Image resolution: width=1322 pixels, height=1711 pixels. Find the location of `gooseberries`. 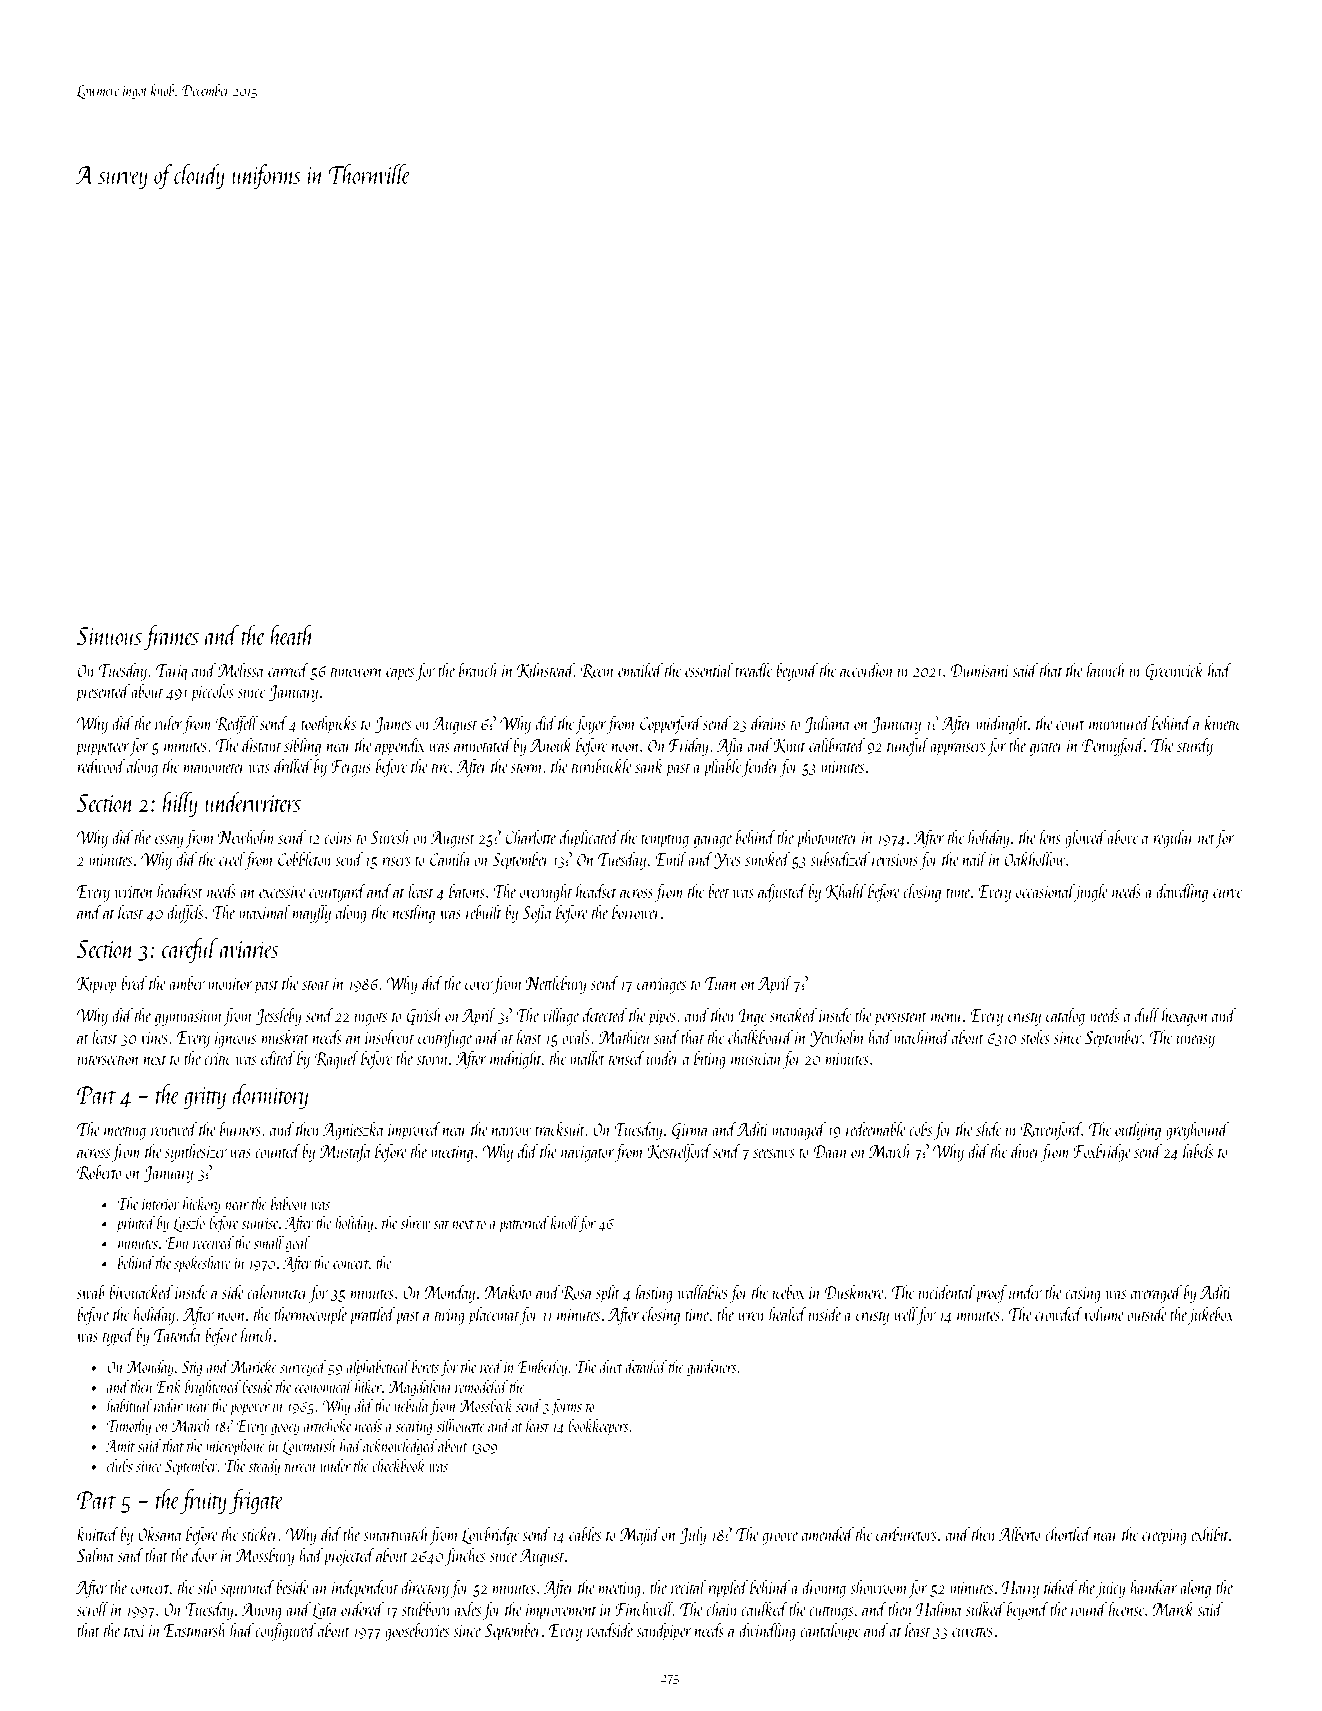

gooseberries is located at coordinates (417, 1632).
